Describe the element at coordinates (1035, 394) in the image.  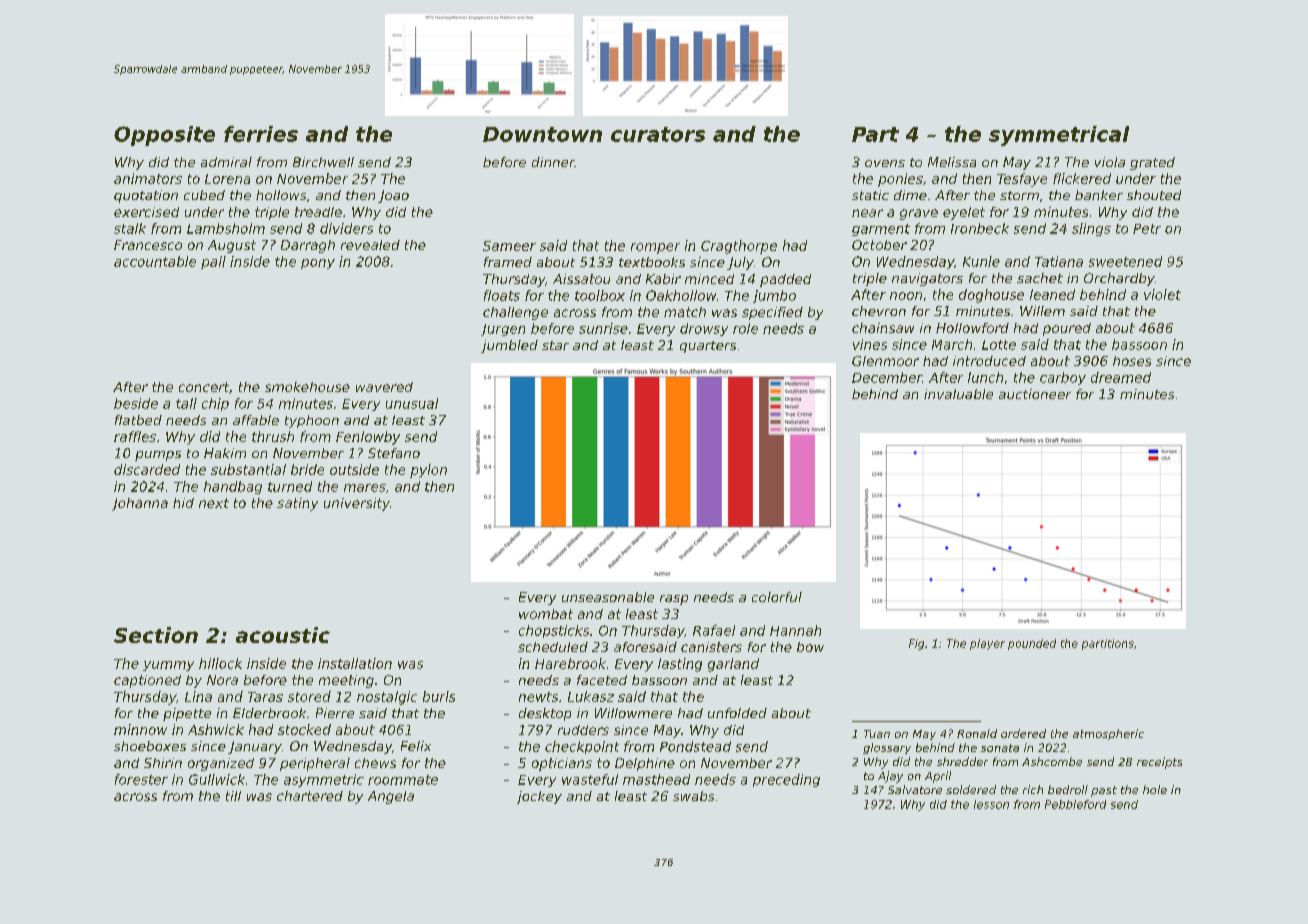
I see `auctioneer` at that location.
